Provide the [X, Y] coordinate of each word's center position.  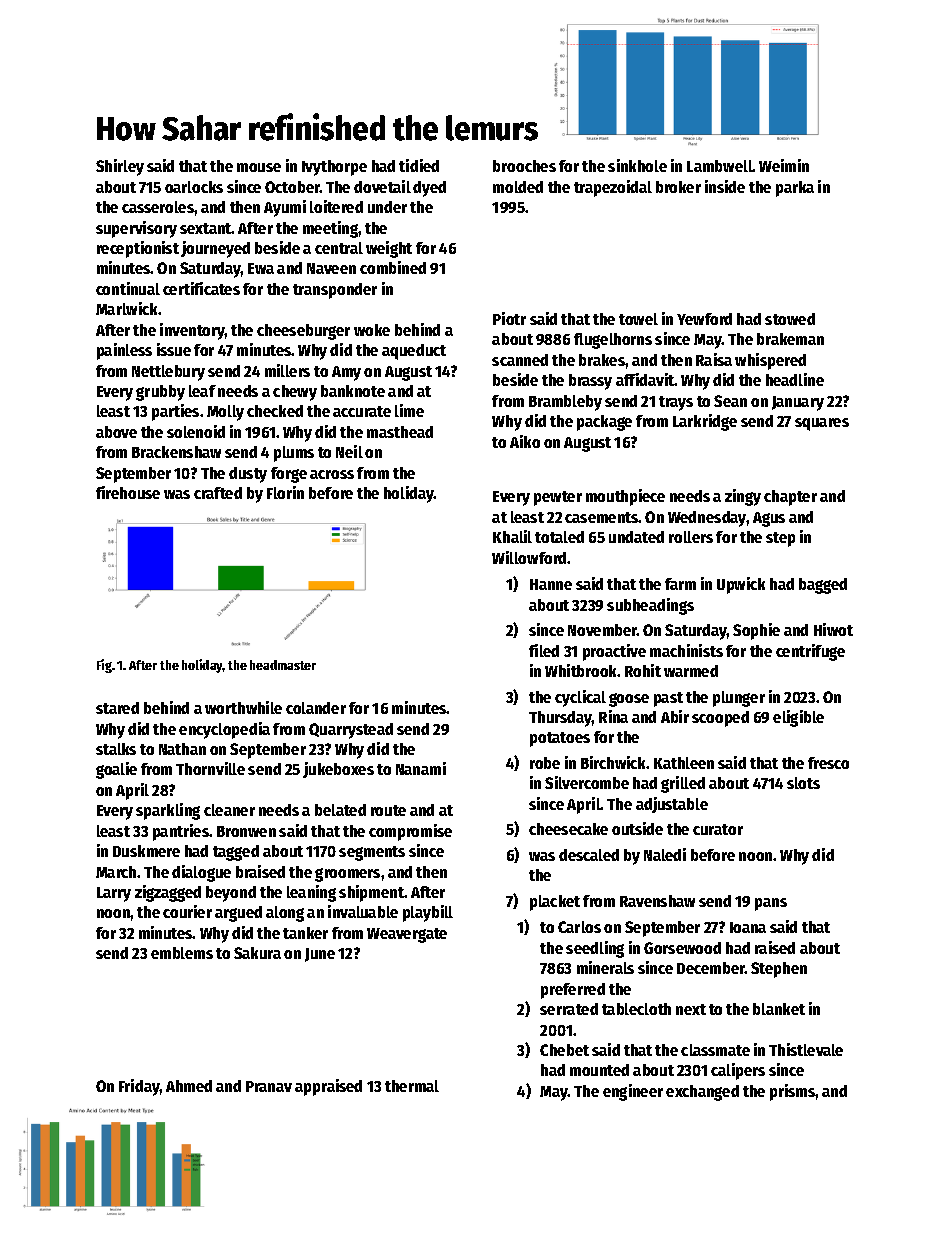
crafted [218, 493]
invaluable [363, 911]
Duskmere [146, 851]
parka [795, 189]
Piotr [509, 318]
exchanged [702, 1093]
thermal [412, 1086]
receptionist [138, 249]
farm [680, 584]
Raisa [714, 359]
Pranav [269, 1086]
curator [718, 829]
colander [316, 708]
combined [393, 267]
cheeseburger [303, 332]
